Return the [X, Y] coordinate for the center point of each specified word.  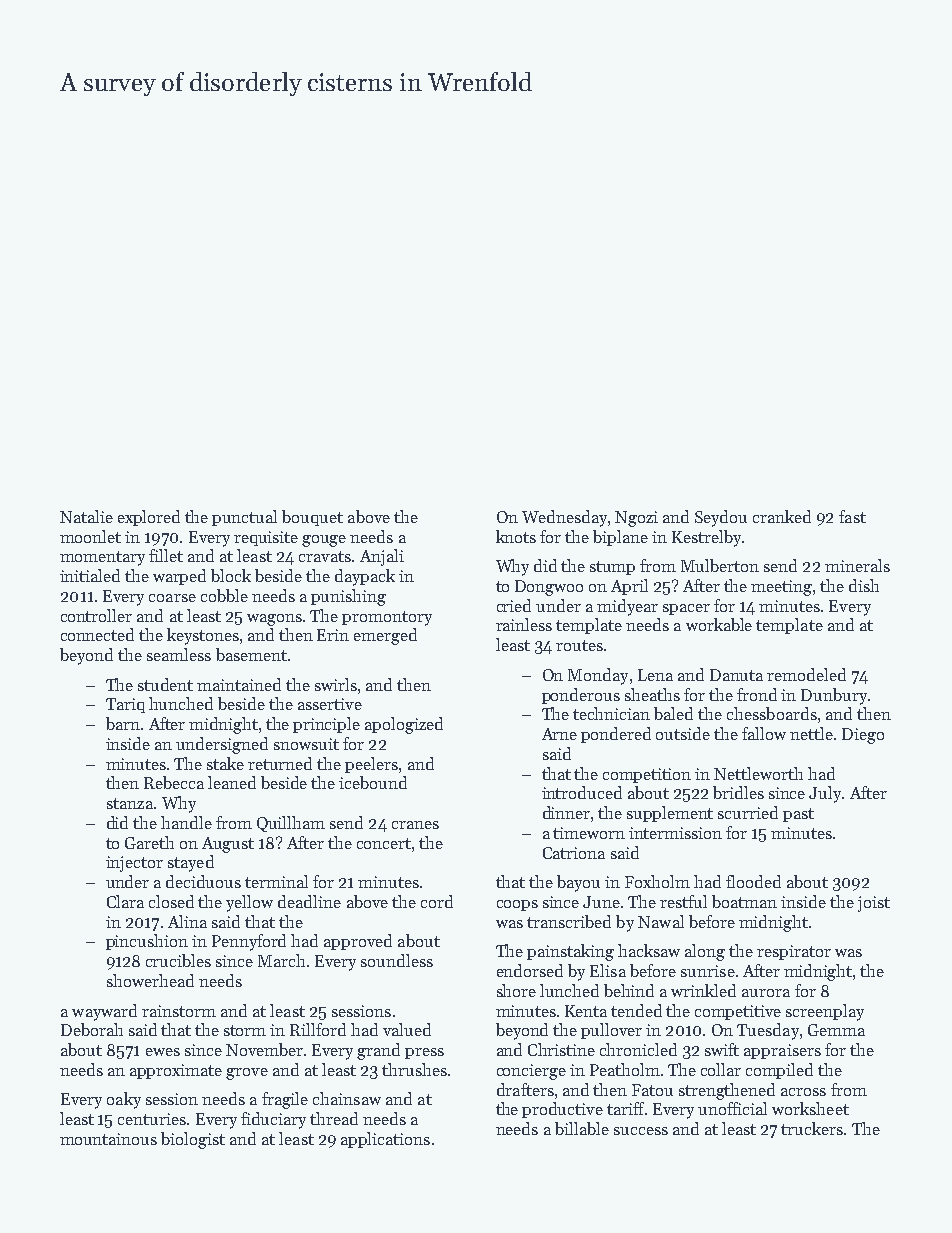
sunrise [708, 971]
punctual [244, 518]
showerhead [150, 980]
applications [385, 1140]
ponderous [581, 696]
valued [407, 1029]
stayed [191, 863]
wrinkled [703, 990]
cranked [782, 516]
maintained [239, 684]
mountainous [108, 1139]
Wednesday [564, 518]
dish [864, 585]
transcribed [569, 921]
